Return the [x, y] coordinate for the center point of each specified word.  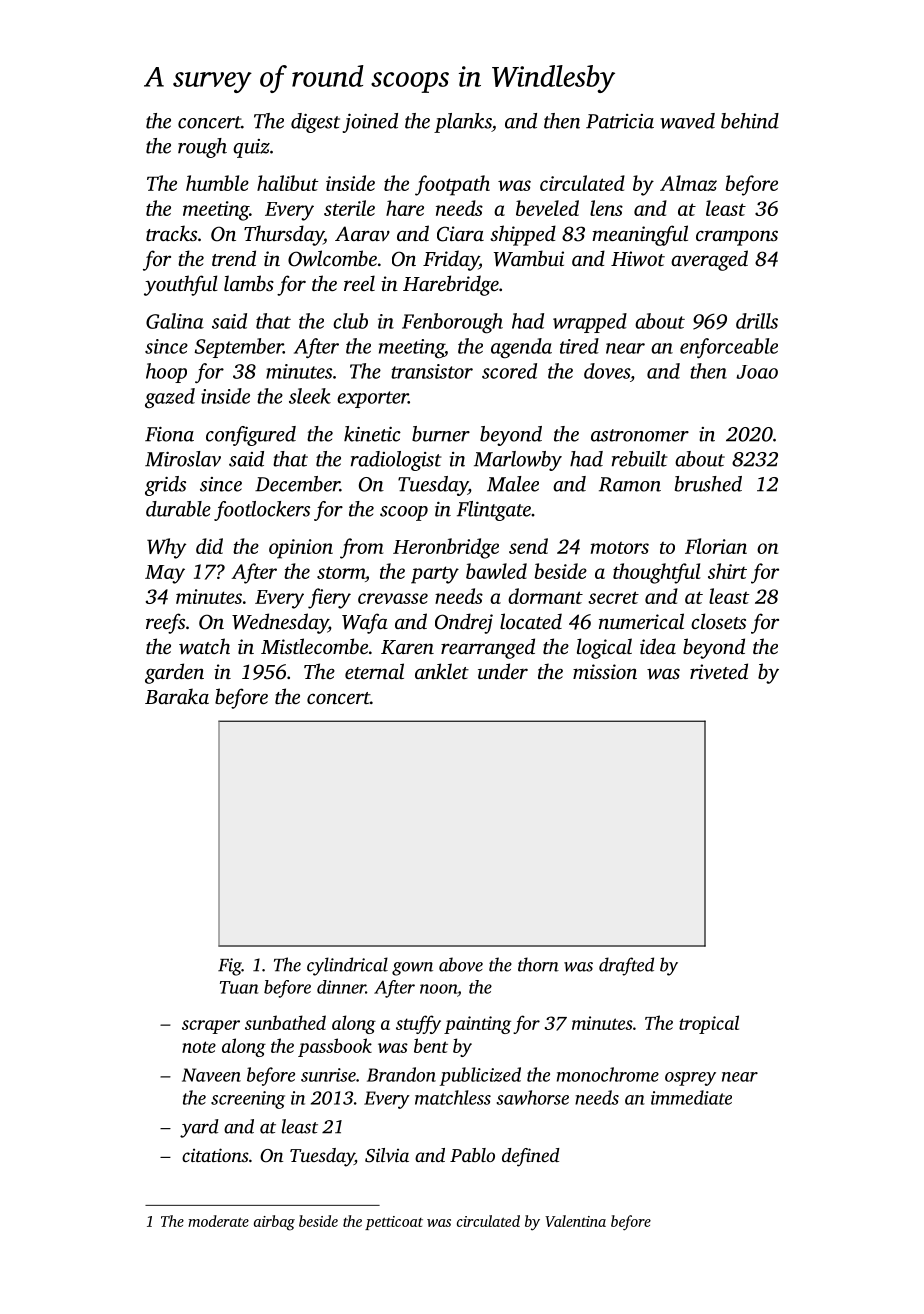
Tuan [239, 987]
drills [757, 321]
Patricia [620, 121]
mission [605, 671]
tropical [709, 1024]
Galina [175, 321]
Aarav [362, 233]
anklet [442, 671]
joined [370, 123]
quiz [251, 148]
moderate [218, 1221]
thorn [538, 964]
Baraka [177, 696]
